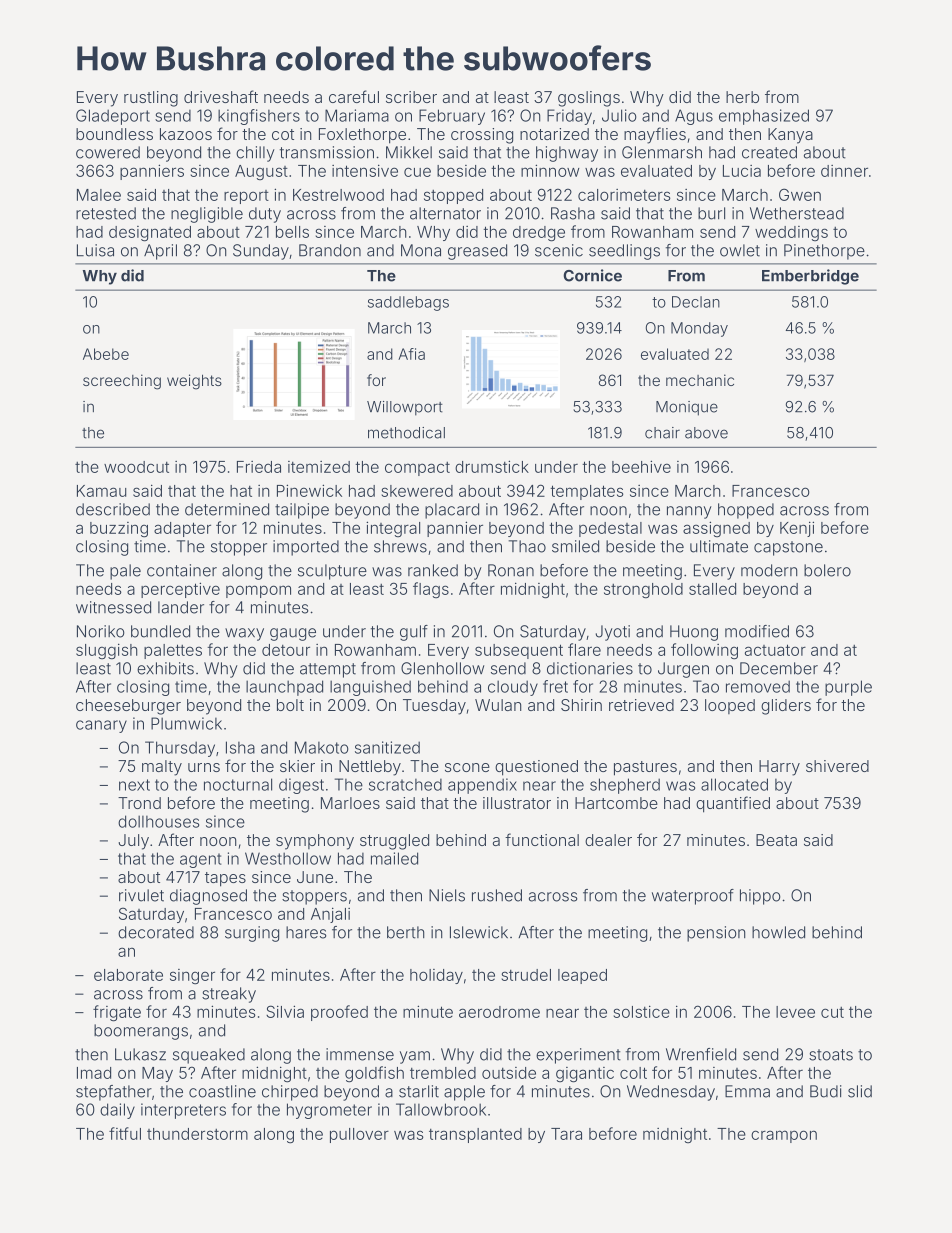  Describe the element at coordinates (742, 97) in the screenshot. I see `herb` at that location.
